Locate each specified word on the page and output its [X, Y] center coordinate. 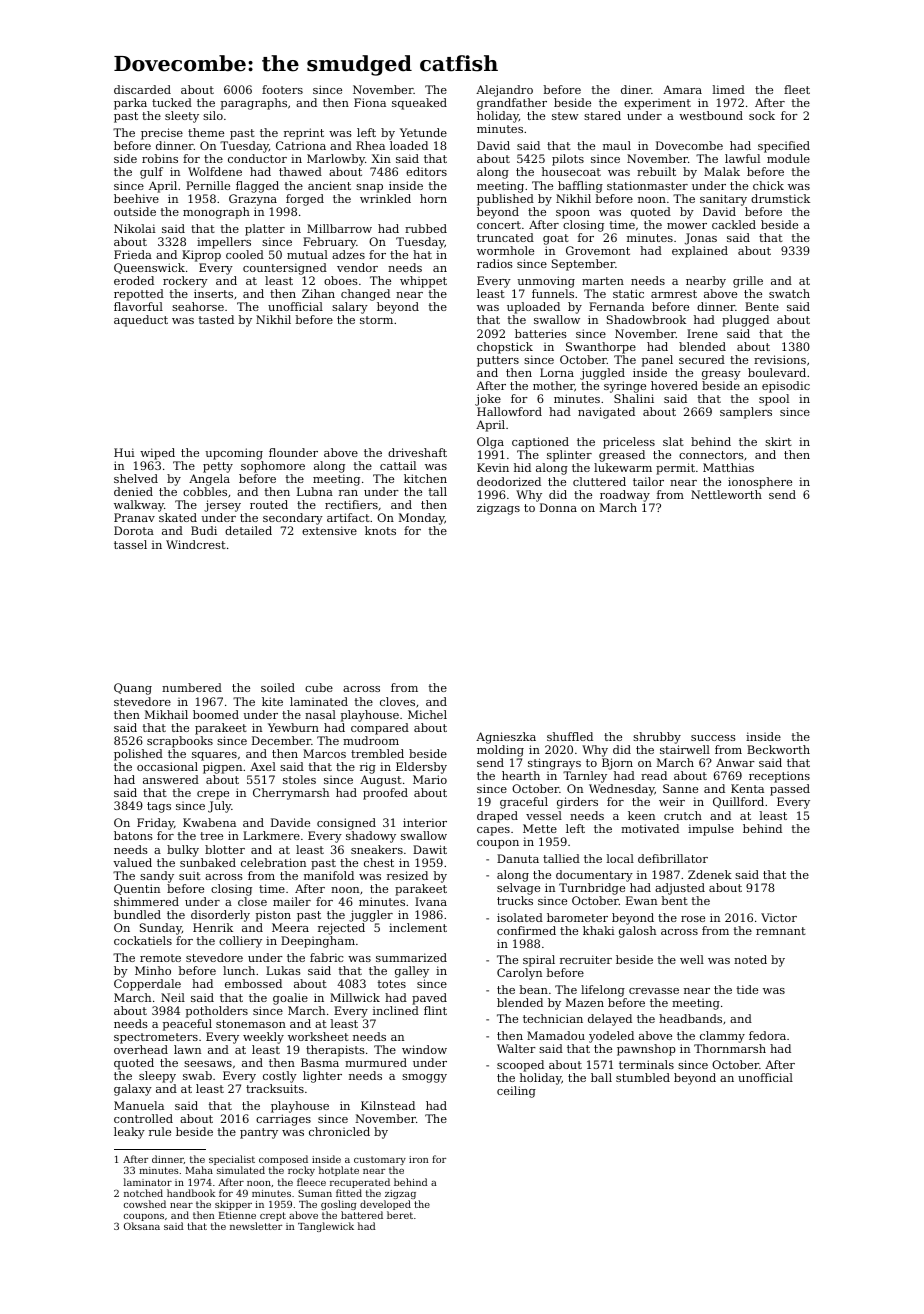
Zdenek [710, 874]
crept [273, 1216]
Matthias [728, 467]
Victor [779, 917]
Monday [422, 519]
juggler [371, 916]
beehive [136, 198]
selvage [518, 889]
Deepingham [318, 942]
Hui [124, 452]
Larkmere [271, 835]
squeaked [419, 104]
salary [350, 308]
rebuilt [656, 171]
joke [488, 400]
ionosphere [760, 483]
